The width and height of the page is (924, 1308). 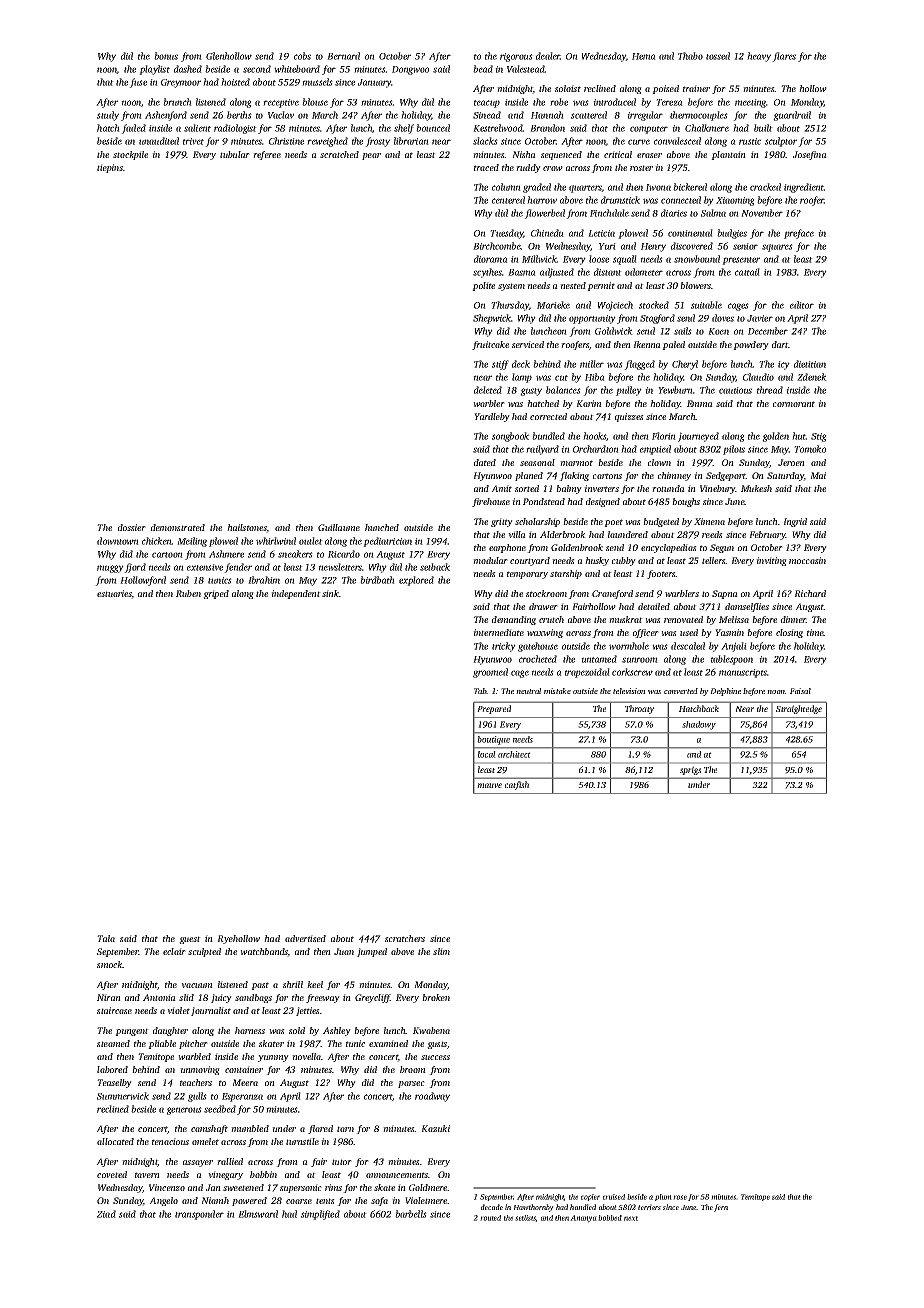 What do you see at coordinates (247, 528) in the page?
I see `hailstones` at bounding box center [247, 528].
